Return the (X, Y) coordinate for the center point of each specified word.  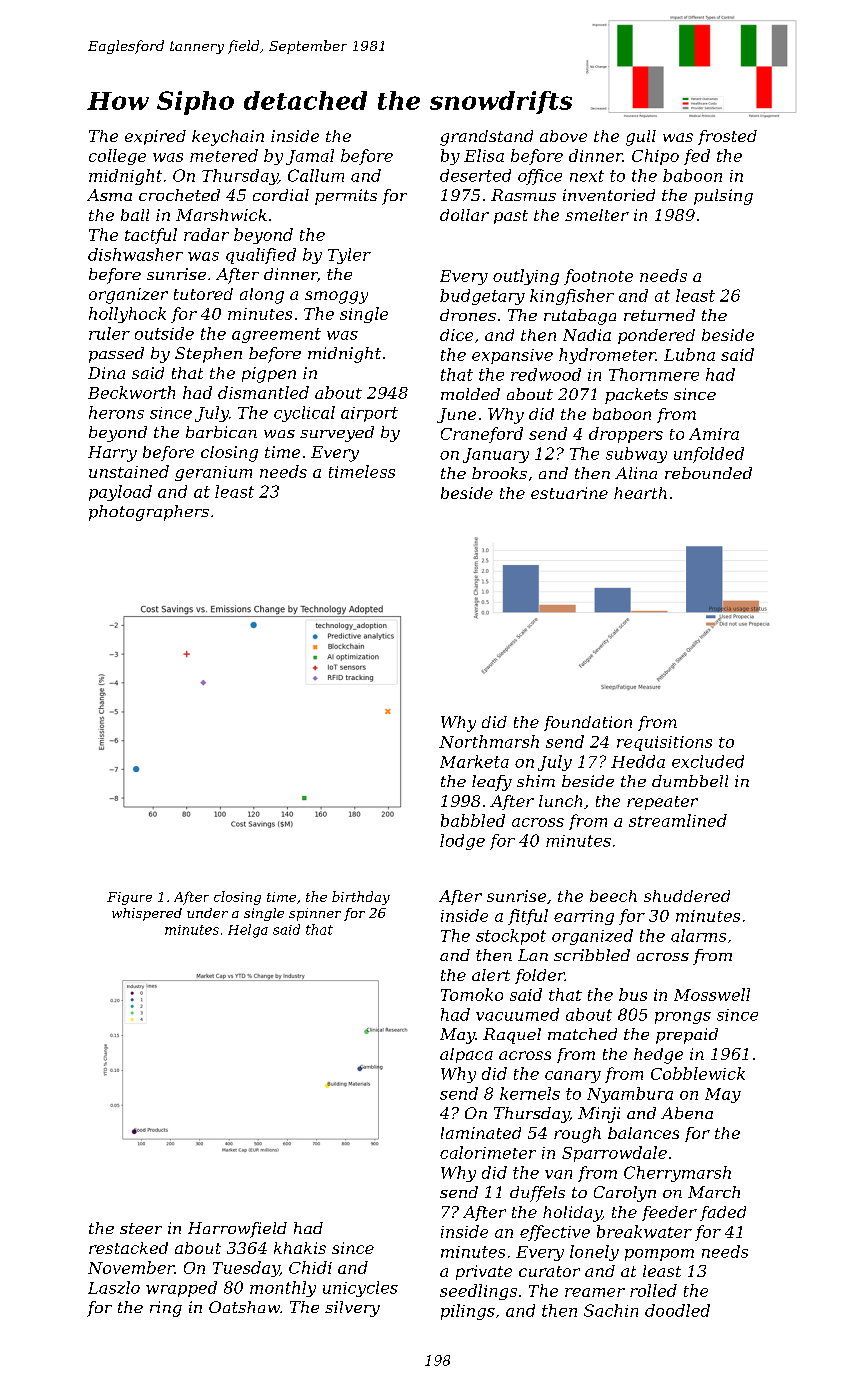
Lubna (689, 354)
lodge (462, 842)
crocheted (179, 195)
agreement (276, 335)
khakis (300, 1248)
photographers (149, 513)
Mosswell (712, 994)
